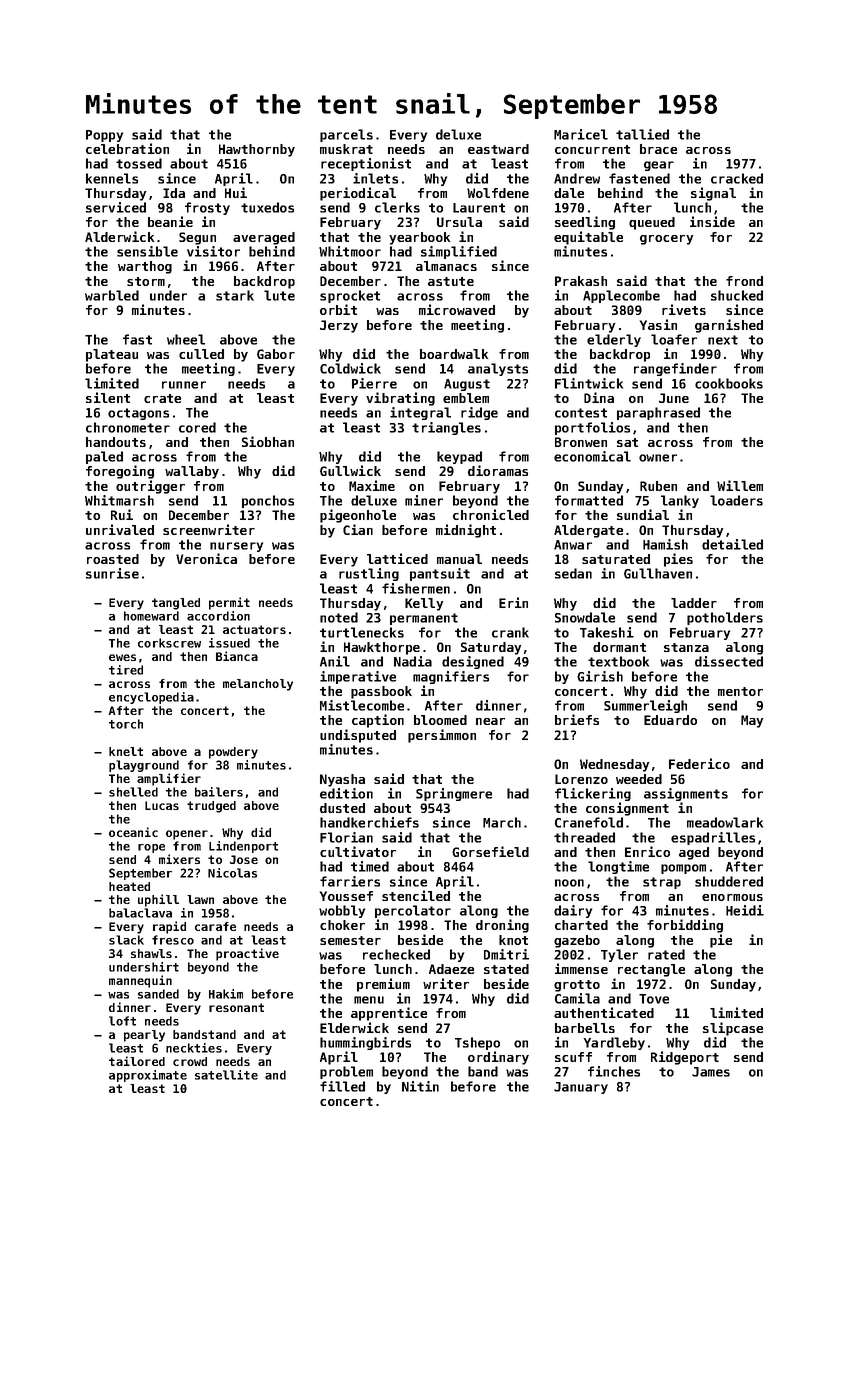  Describe the element at coordinates (342, 925) in the image. I see `choker` at that location.
